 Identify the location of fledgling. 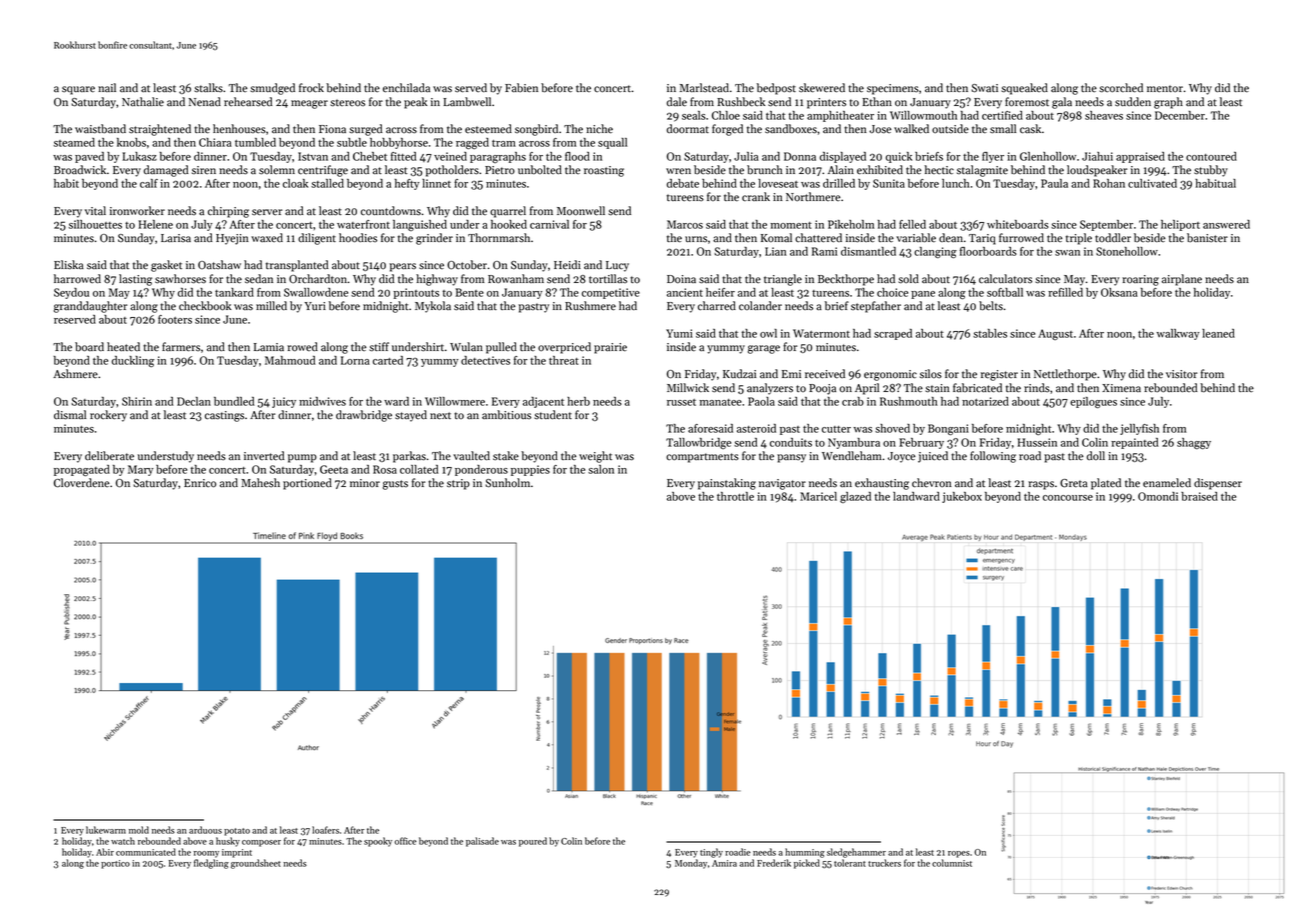
(211, 864).
